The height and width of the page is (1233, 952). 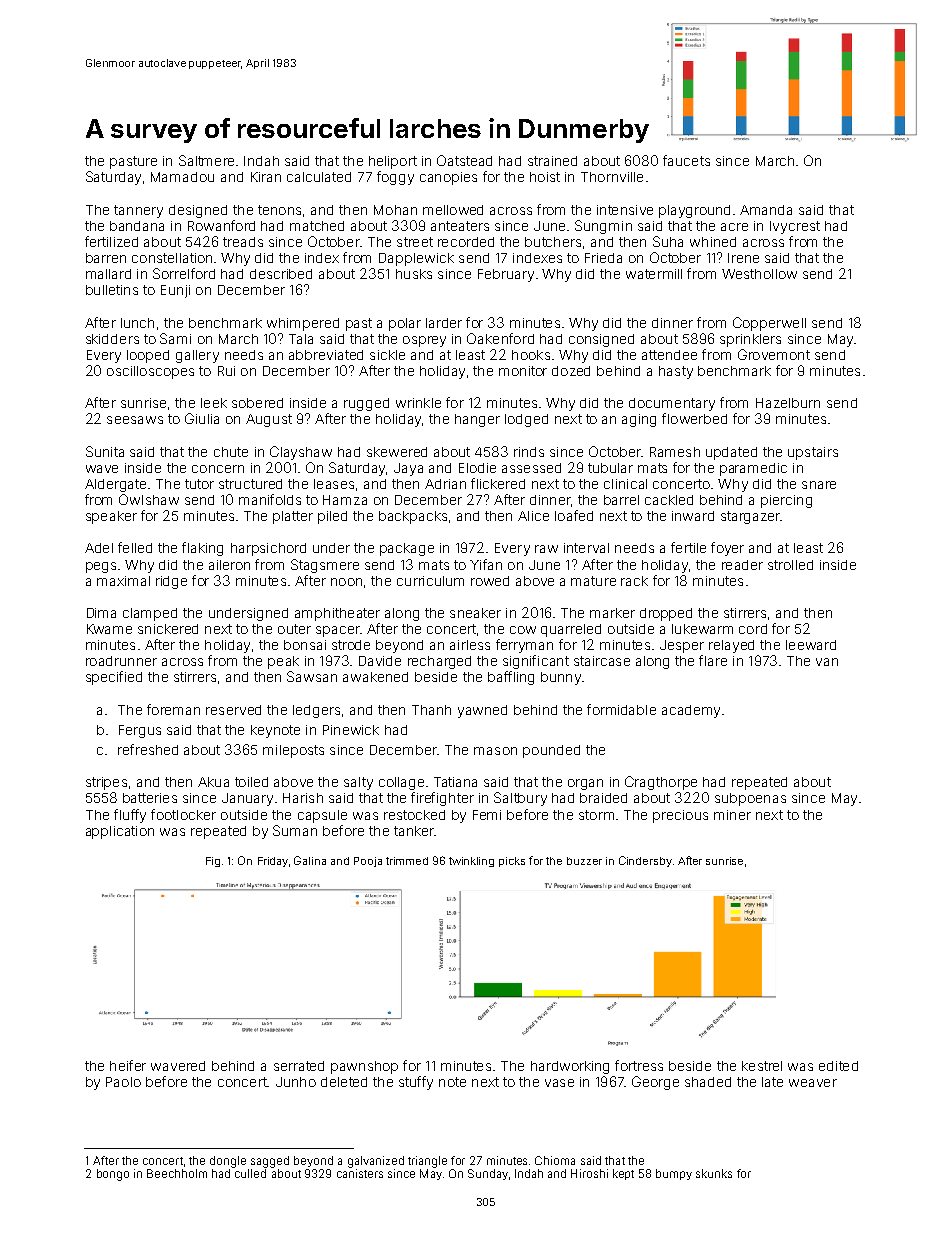 What do you see at coordinates (477, 420) in the page?
I see `hanger` at bounding box center [477, 420].
